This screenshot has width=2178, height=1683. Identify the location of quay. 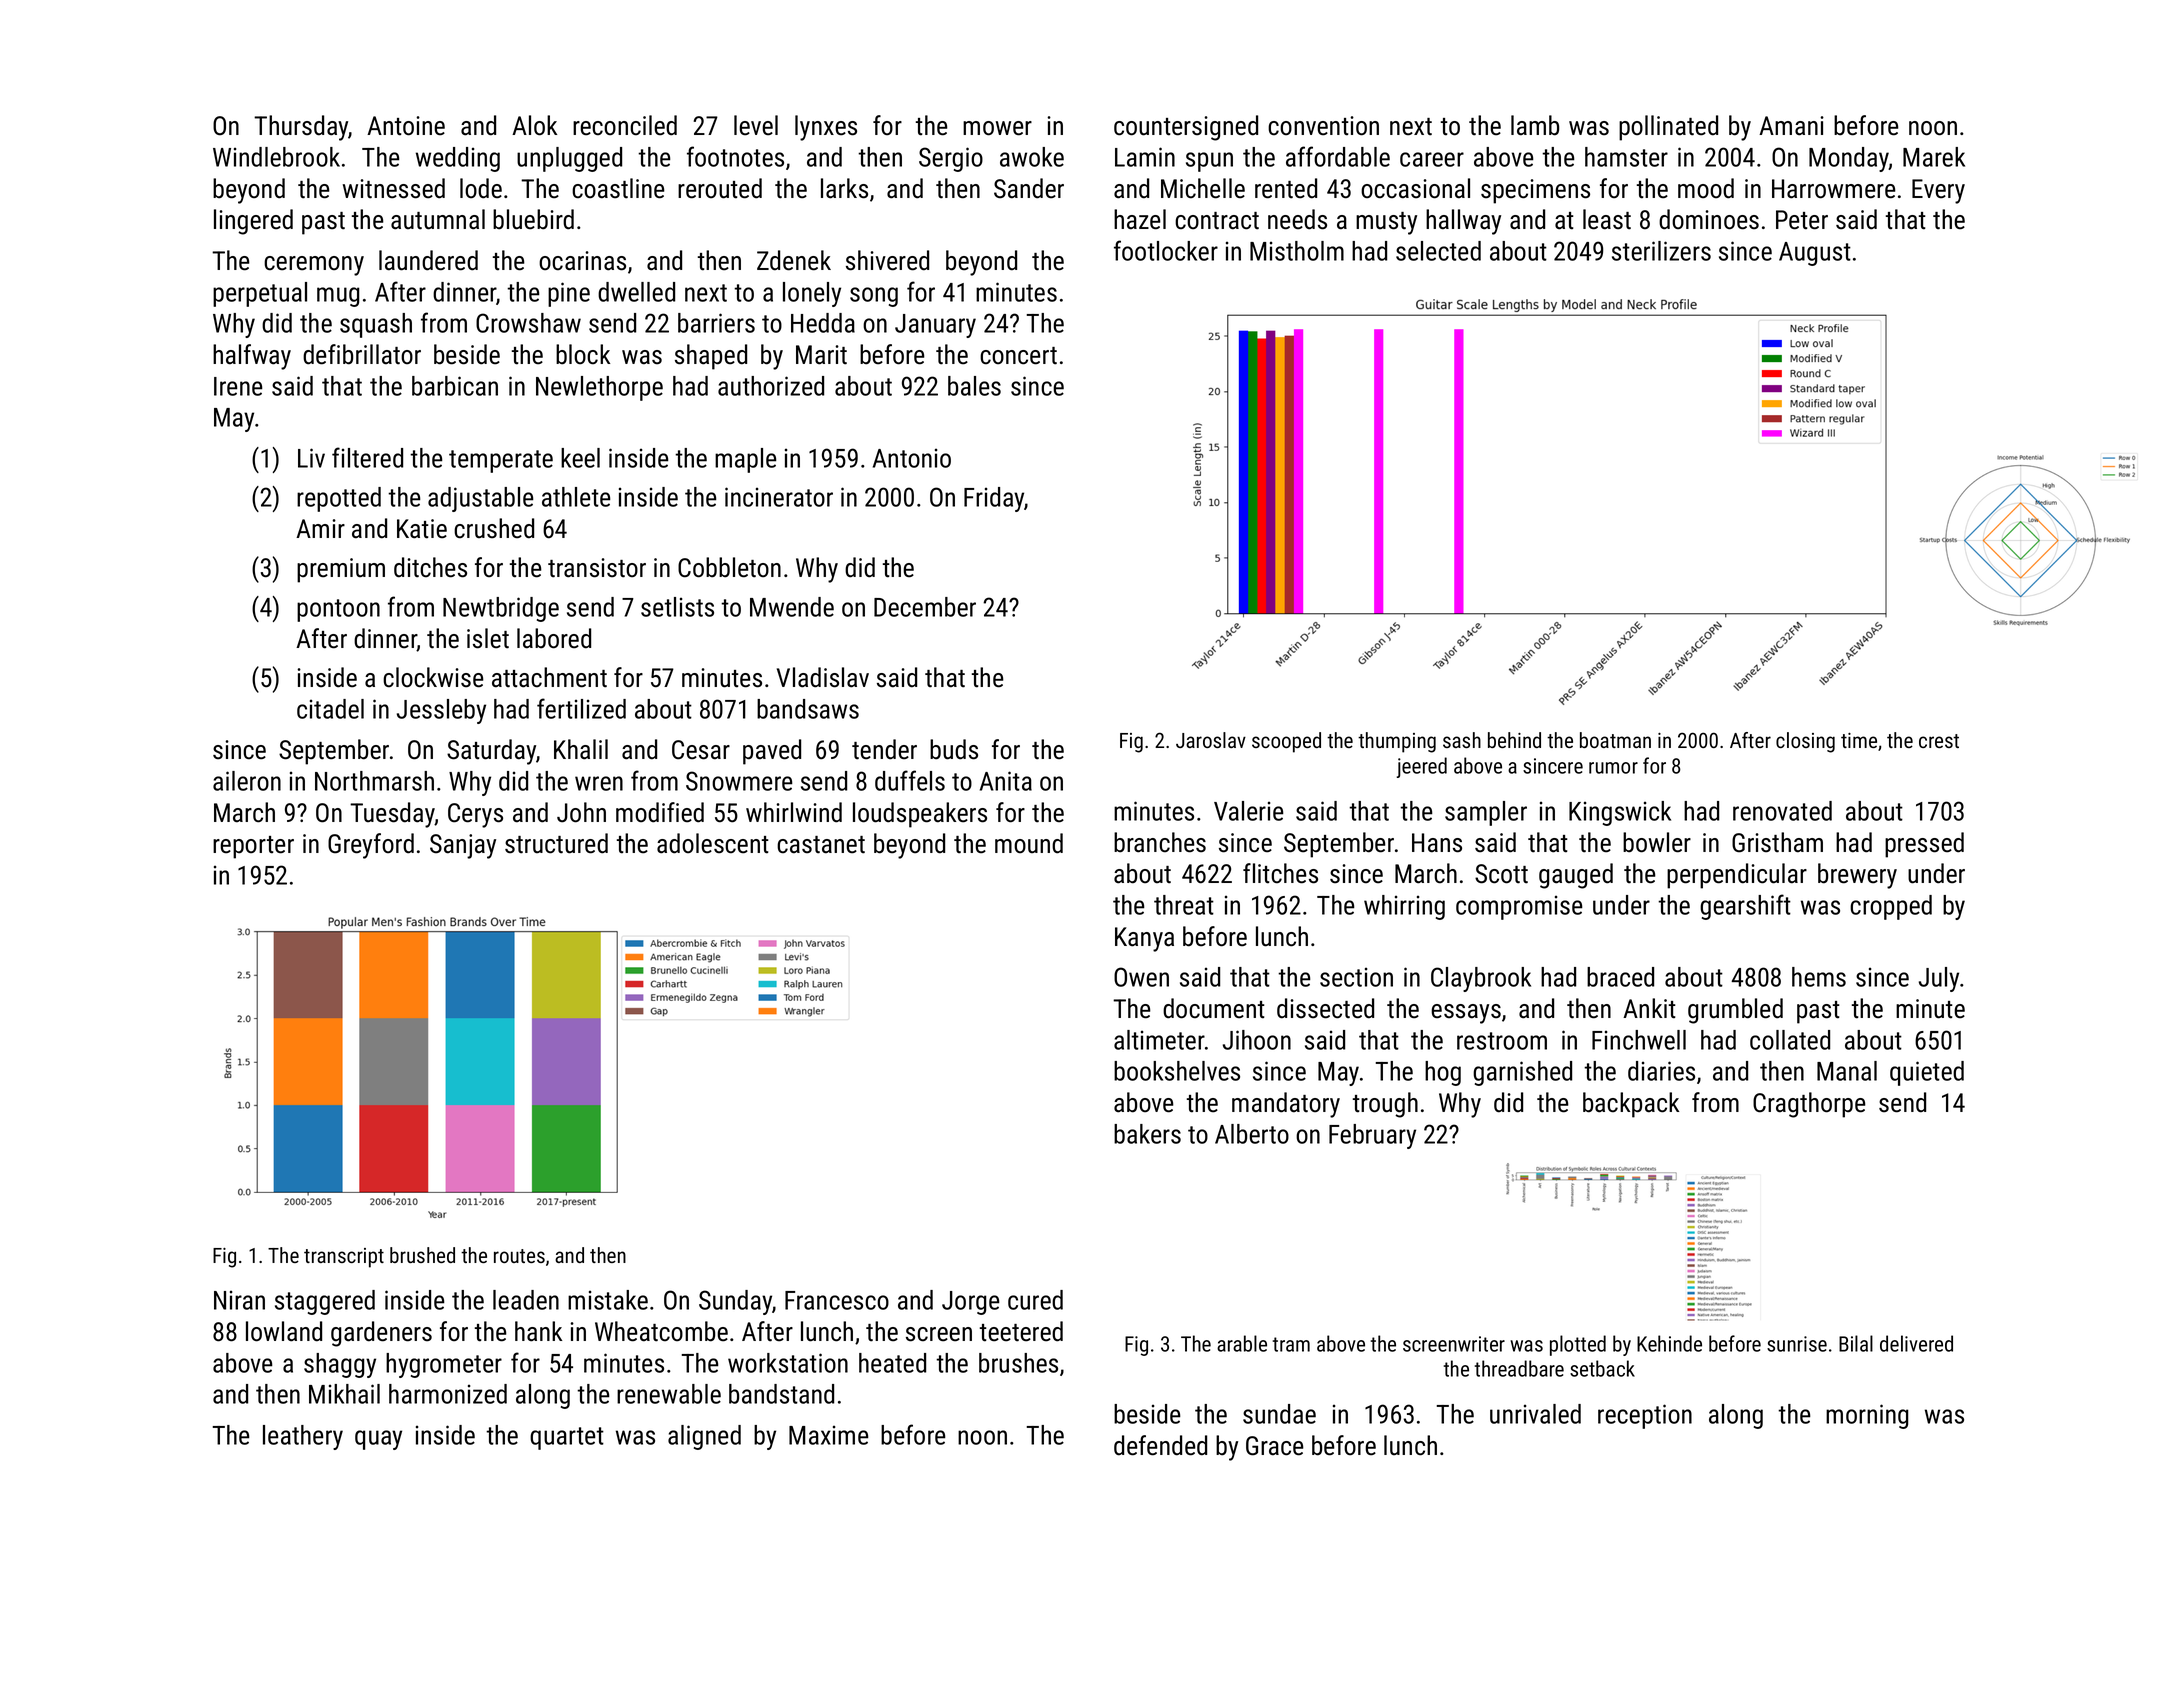
(378, 1440).
